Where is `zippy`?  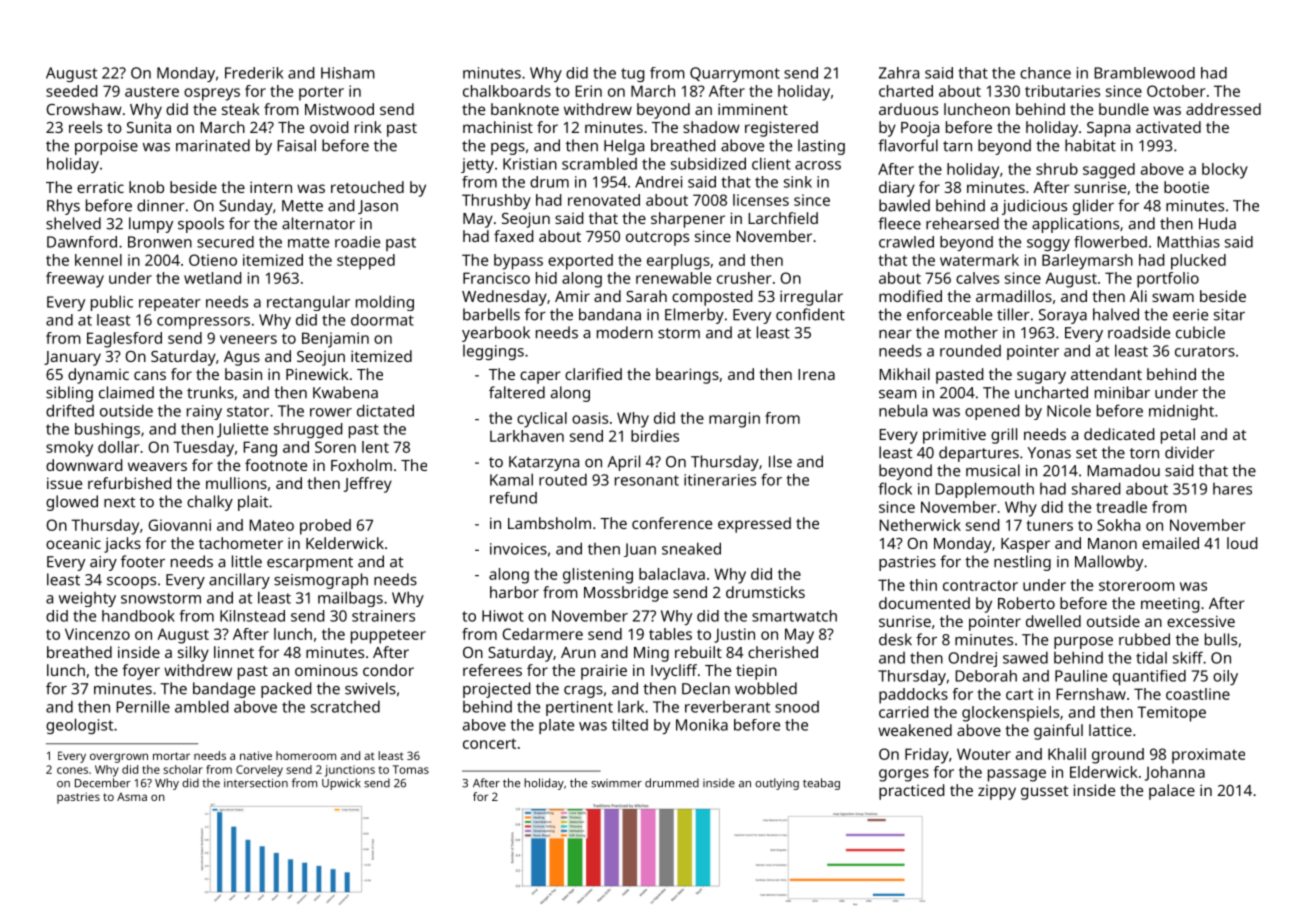
zippy is located at coordinates (997, 792).
